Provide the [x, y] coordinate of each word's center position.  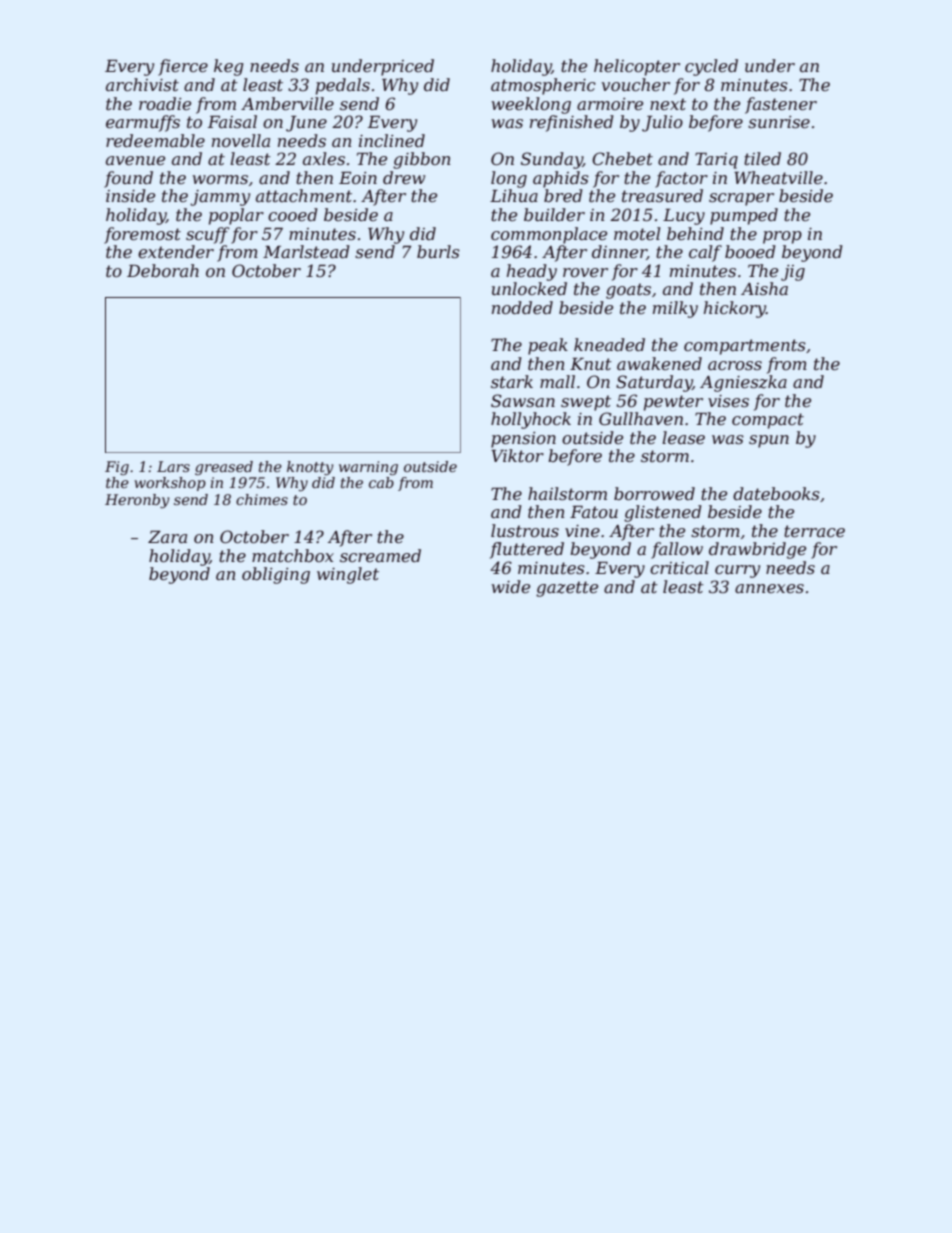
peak [548, 346]
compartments [745, 347]
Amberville [287, 103]
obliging [276, 575]
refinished [572, 123]
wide [510, 586]
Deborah [163, 270]
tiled [762, 158]
